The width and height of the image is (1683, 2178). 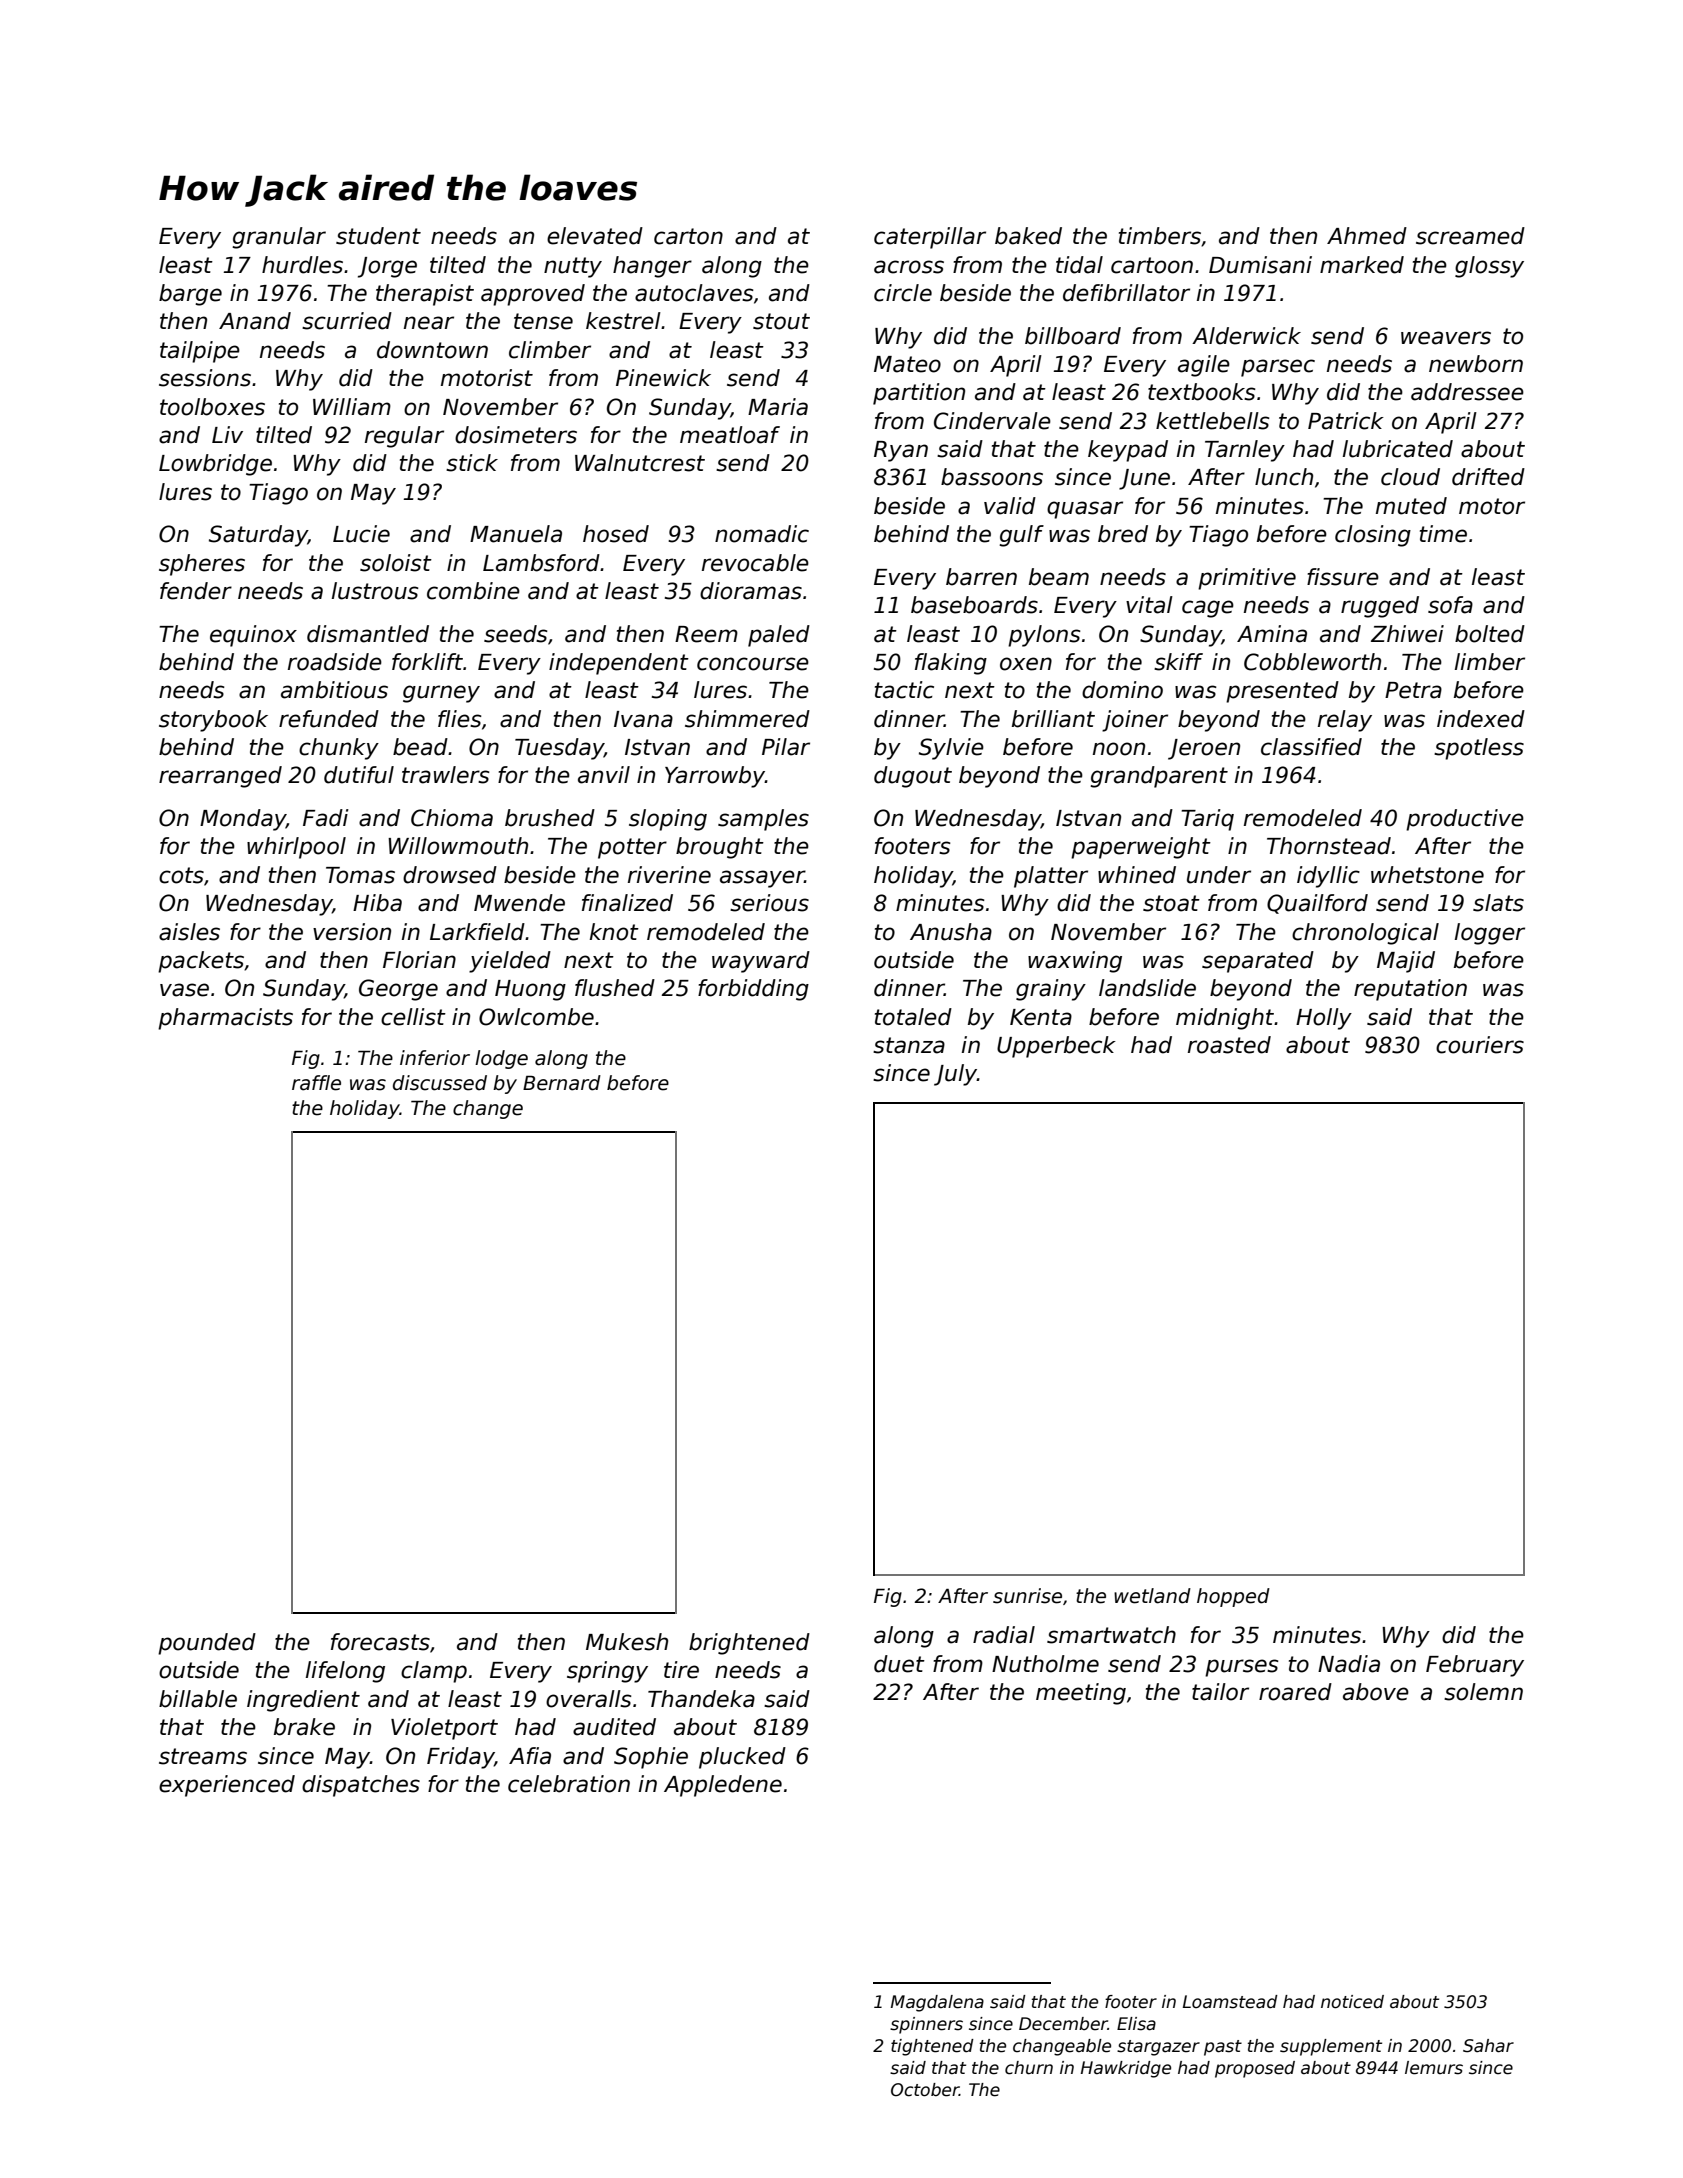 I want to click on experienced, so click(x=227, y=1786).
